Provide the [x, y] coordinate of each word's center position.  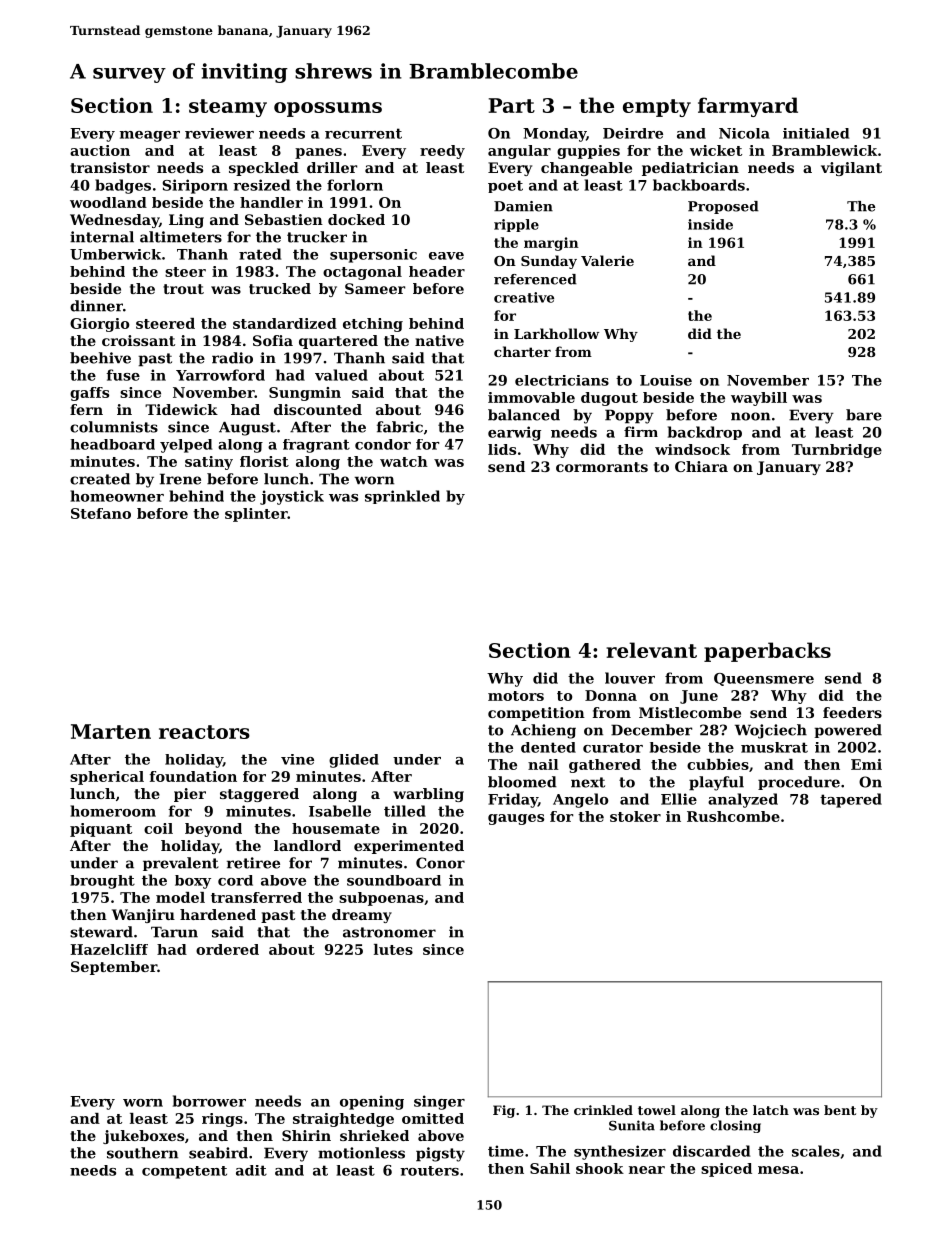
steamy [228, 108]
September [114, 968]
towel [657, 1110]
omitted [433, 1118]
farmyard [748, 107]
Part [512, 105]
